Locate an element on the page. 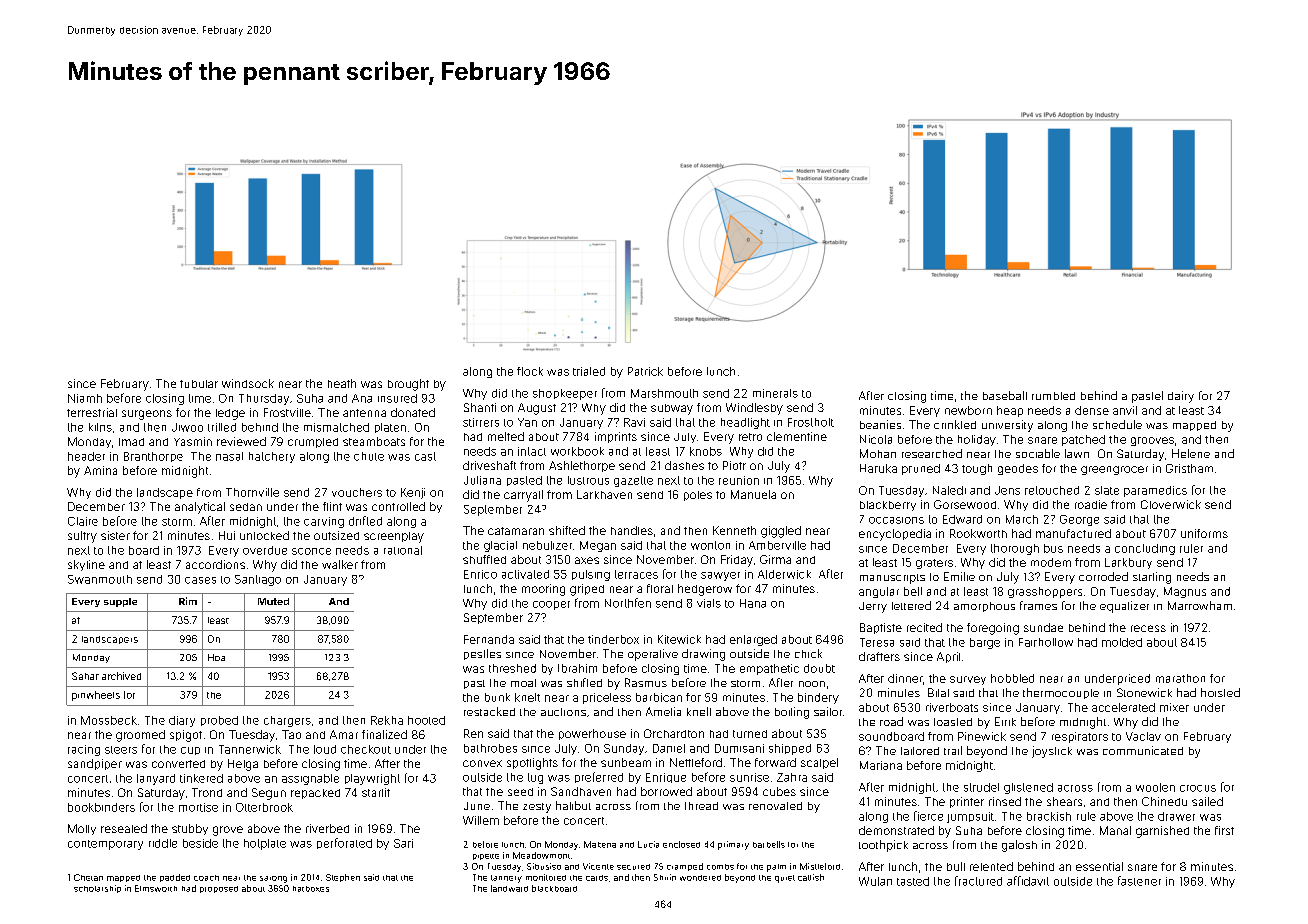  windsock is located at coordinates (248, 383).
